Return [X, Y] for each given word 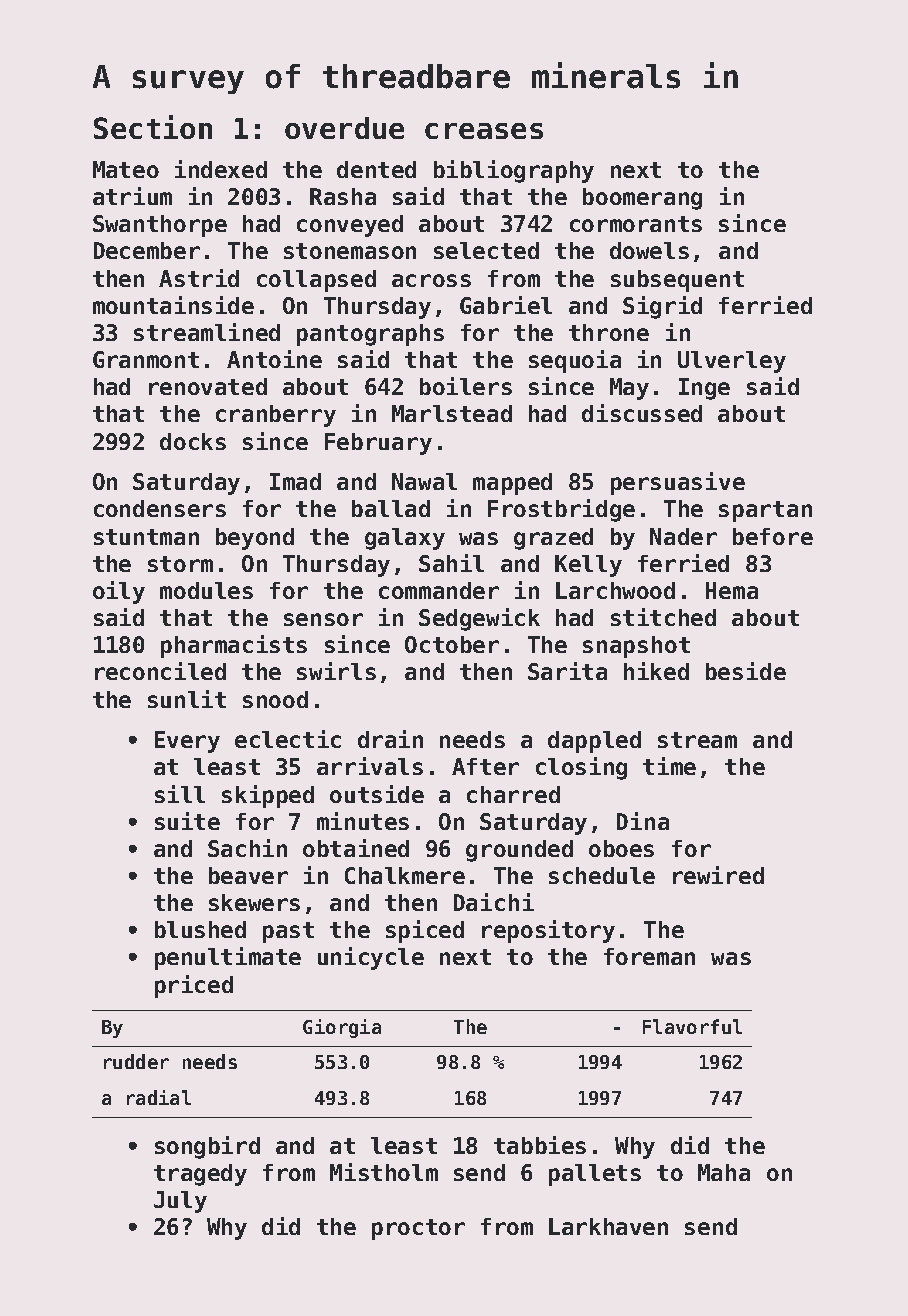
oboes [621, 848]
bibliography [514, 171]
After [485, 766]
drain [390, 739]
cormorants [636, 224]
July [180, 1202]
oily [119, 592]
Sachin [247, 848]
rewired [718, 875]
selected [486, 250]
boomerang [642, 199]
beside [746, 671]
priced [194, 986]
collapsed [316, 281]
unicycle [371, 958]
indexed [221, 169]
